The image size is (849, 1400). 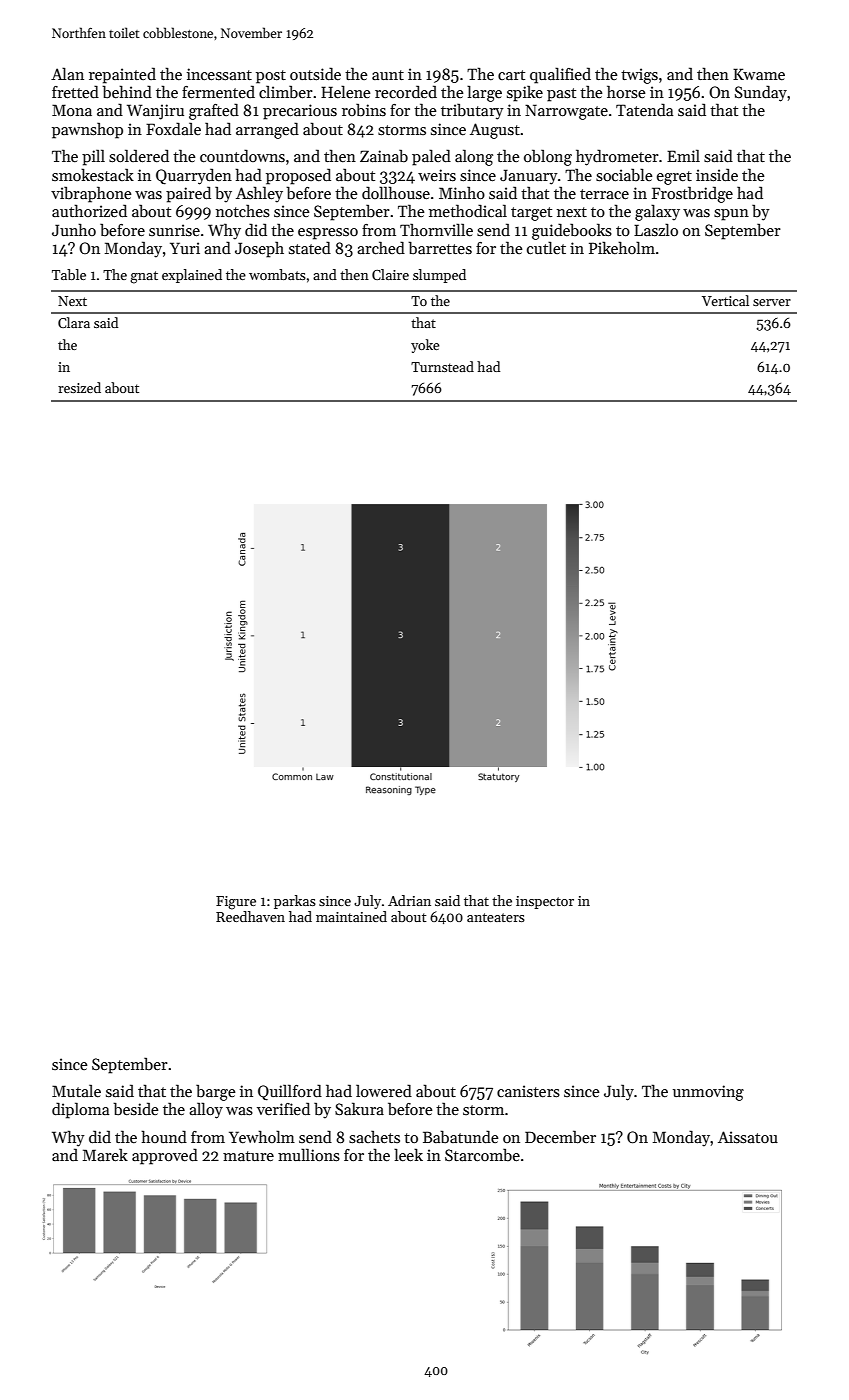 What do you see at coordinates (725, 300) in the screenshot?
I see `Vertical` at bounding box center [725, 300].
